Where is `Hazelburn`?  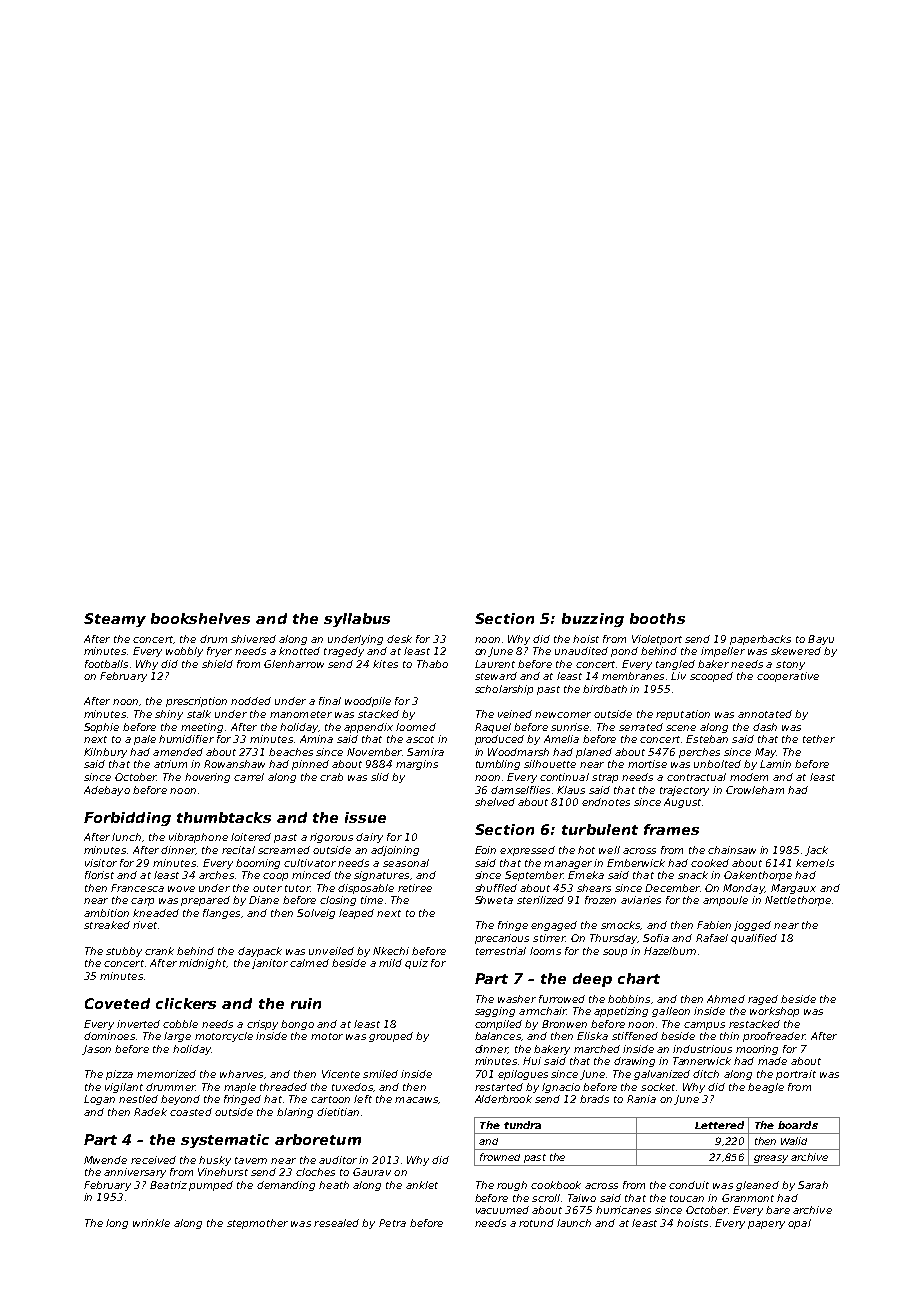 Hazelburn is located at coordinates (670, 951).
